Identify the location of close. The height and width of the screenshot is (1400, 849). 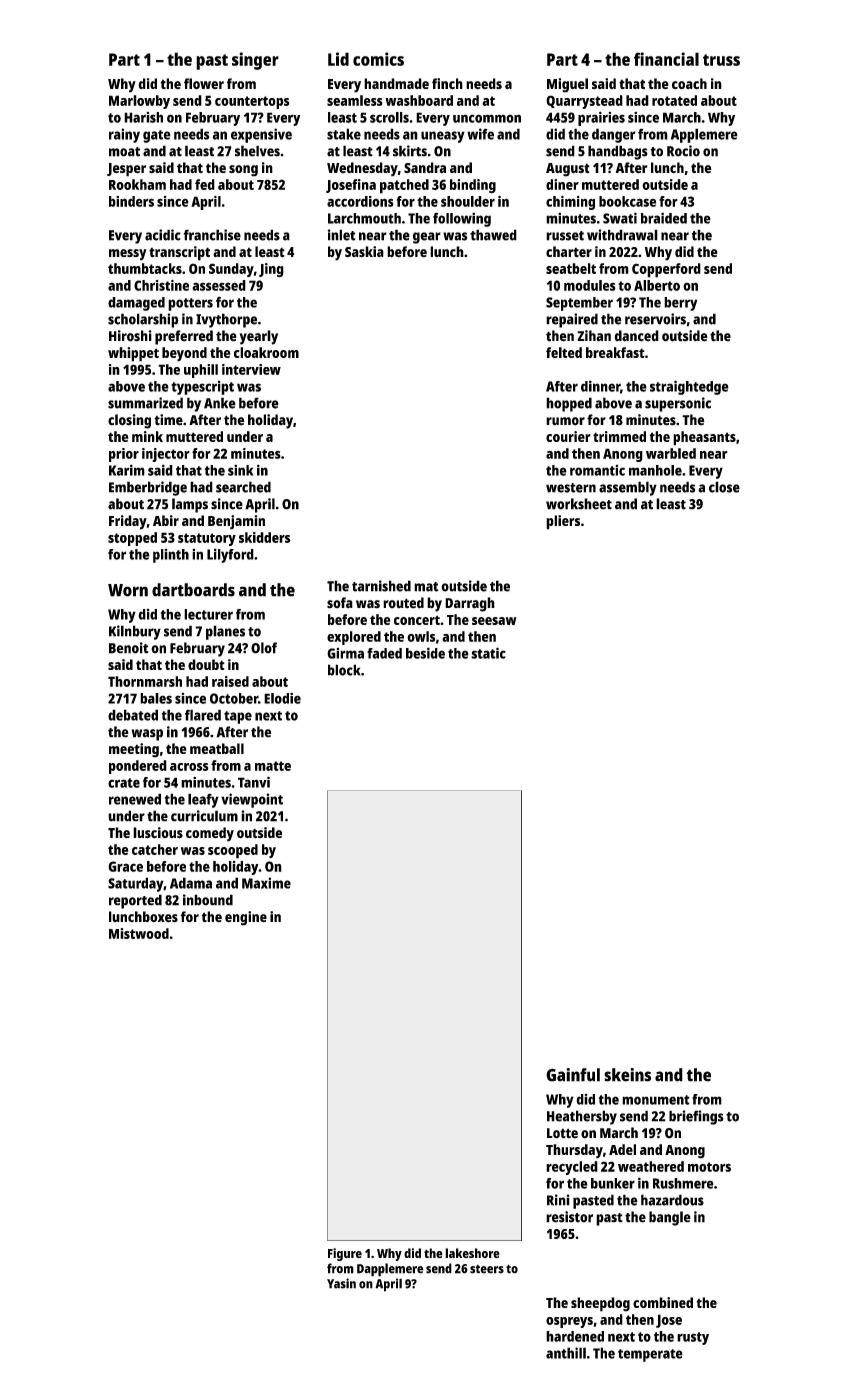
(724, 487).
